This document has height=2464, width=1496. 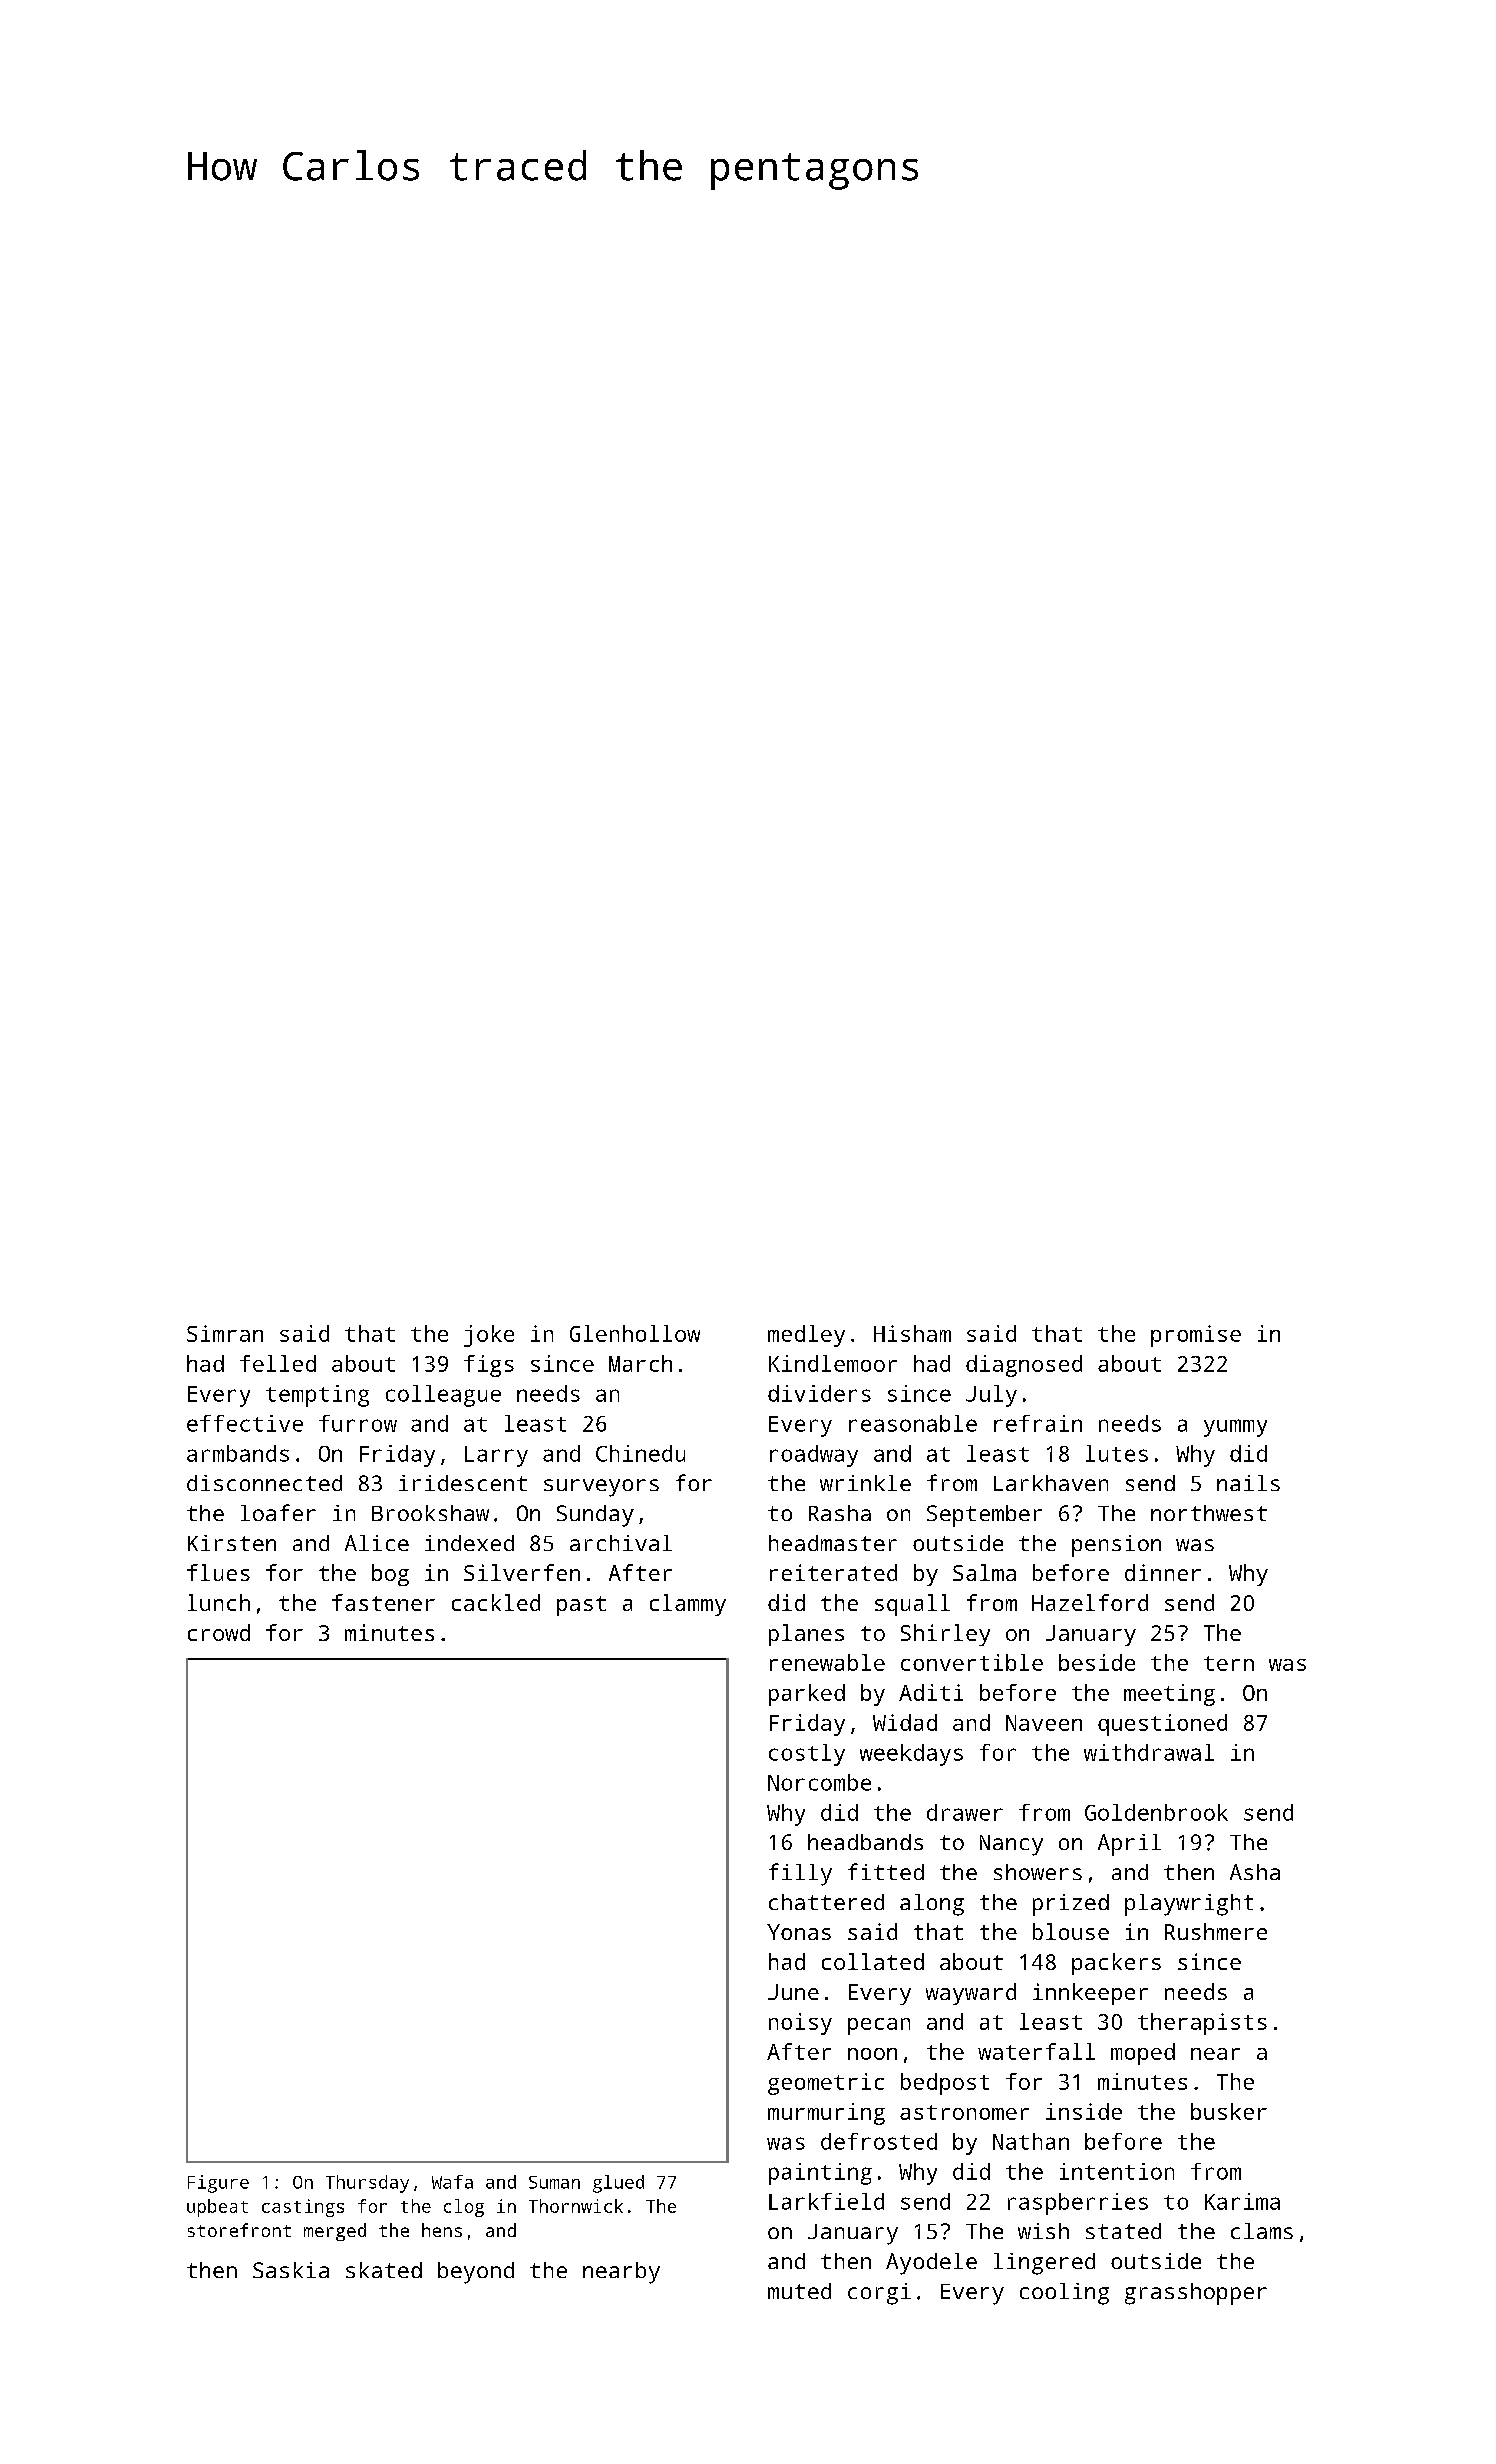 What do you see at coordinates (358, 1423) in the document?
I see `furrow` at bounding box center [358, 1423].
